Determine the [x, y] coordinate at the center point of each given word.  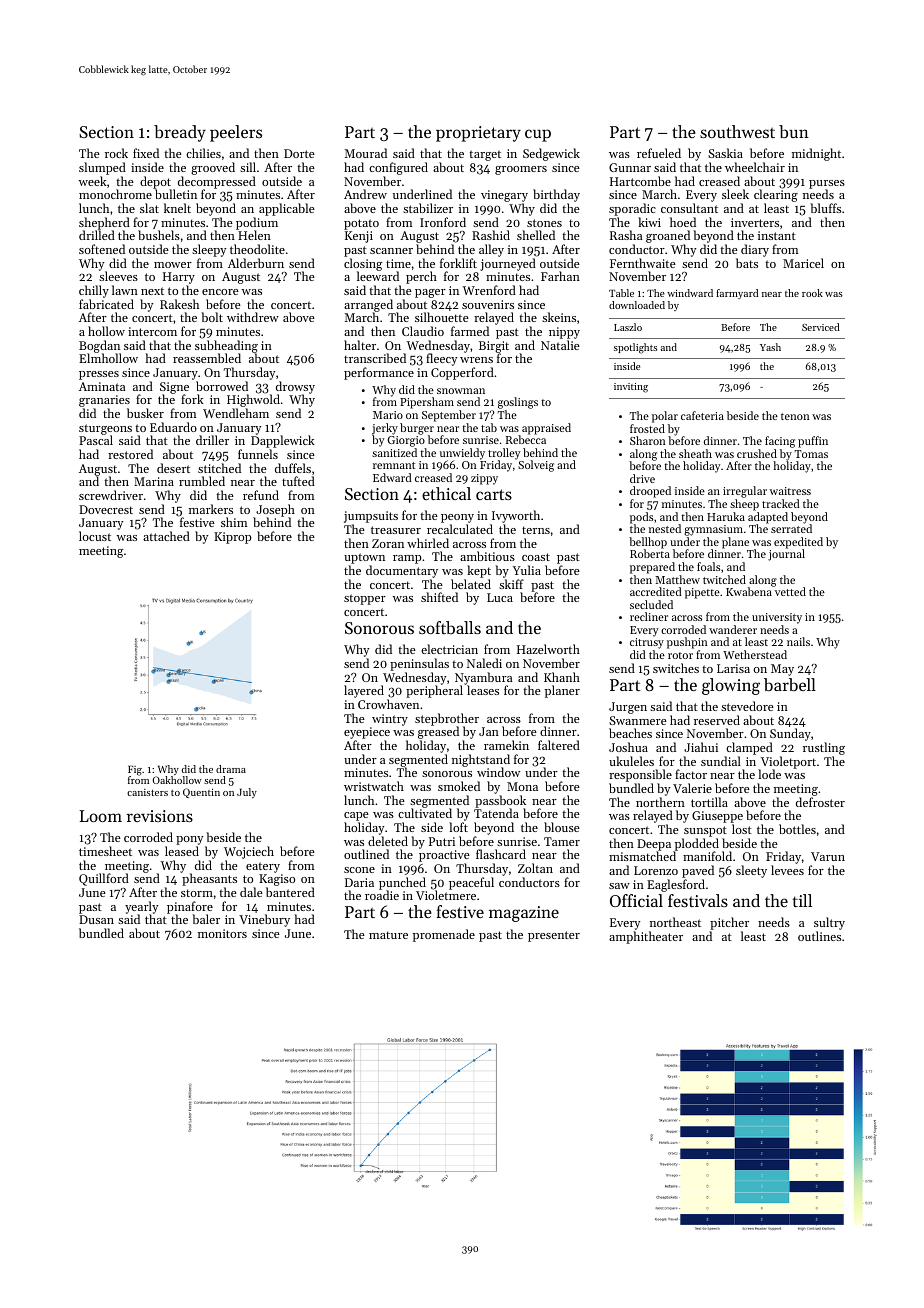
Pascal [96, 440]
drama [231, 769]
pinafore [190, 907]
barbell [790, 684]
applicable [287, 209]
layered [364, 691]
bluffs [825, 208]
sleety [751, 871]
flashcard [501, 854]
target [485, 155]
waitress [790, 491]
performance [379, 373]
